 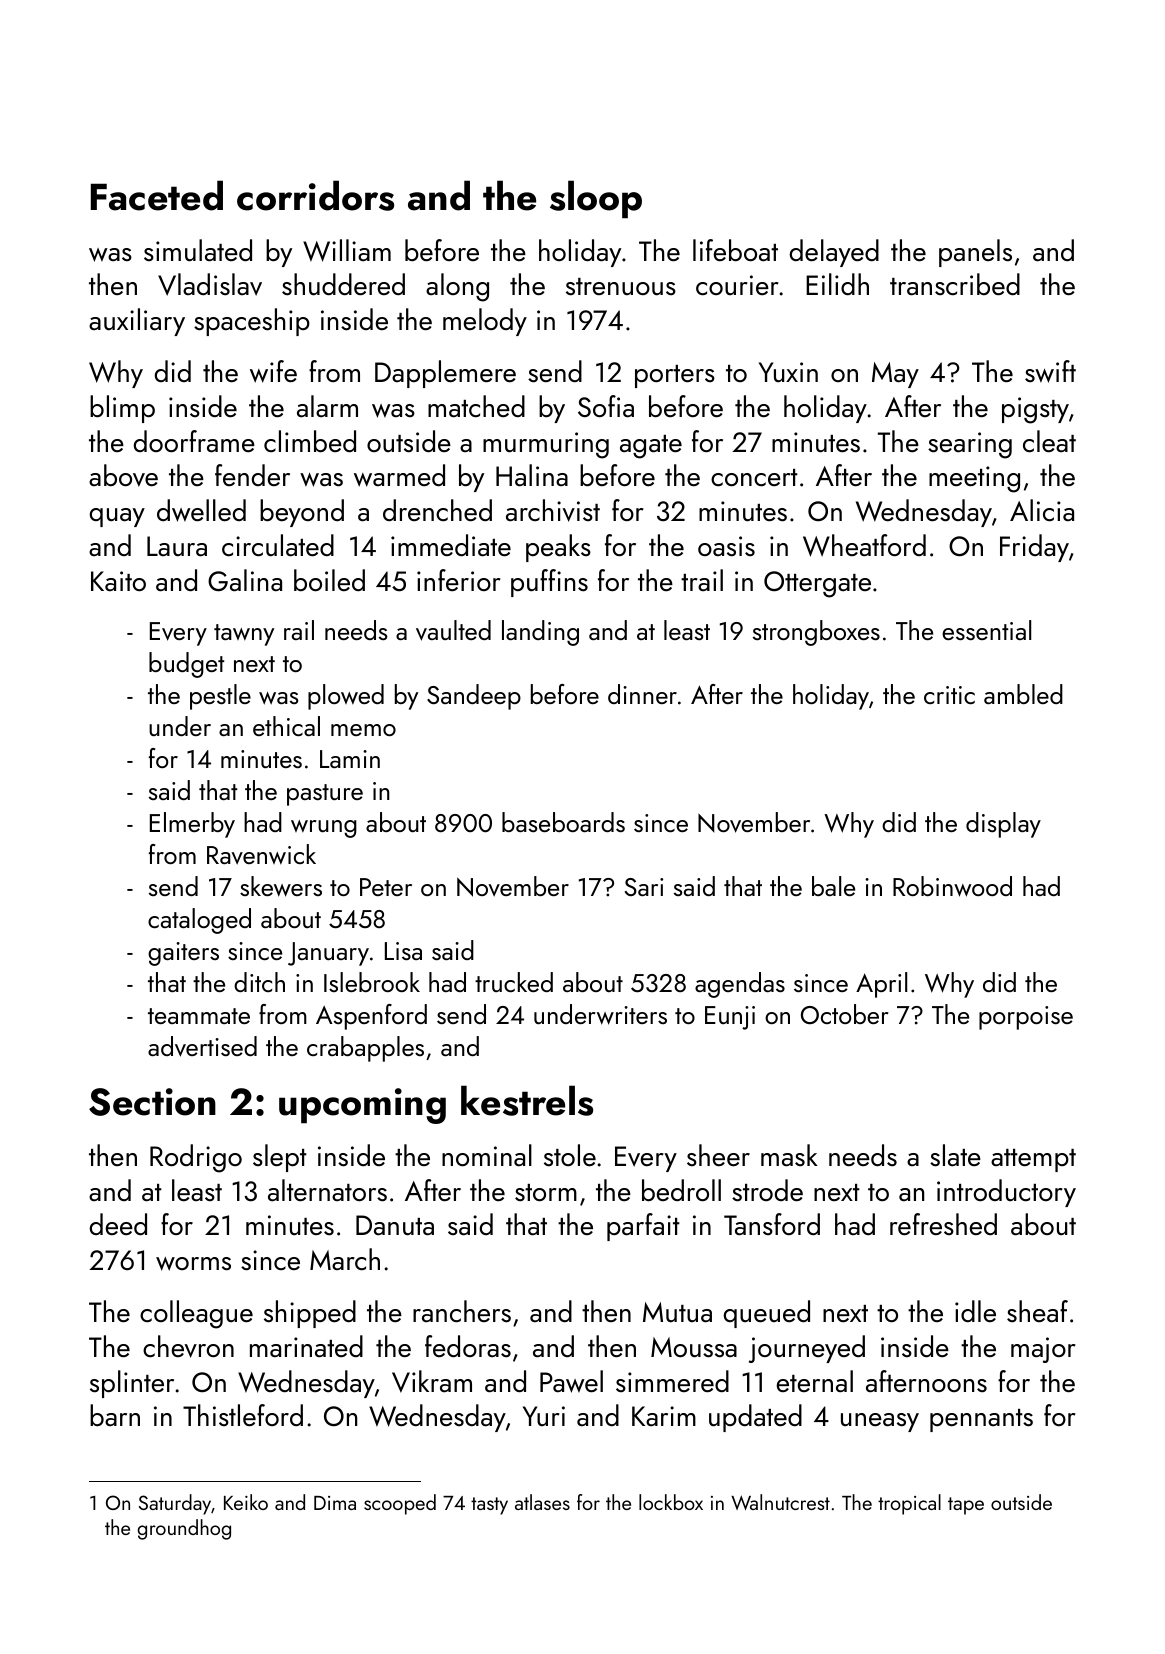 What do you see at coordinates (981, 1420) in the screenshot?
I see `pennants` at bounding box center [981, 1420].
